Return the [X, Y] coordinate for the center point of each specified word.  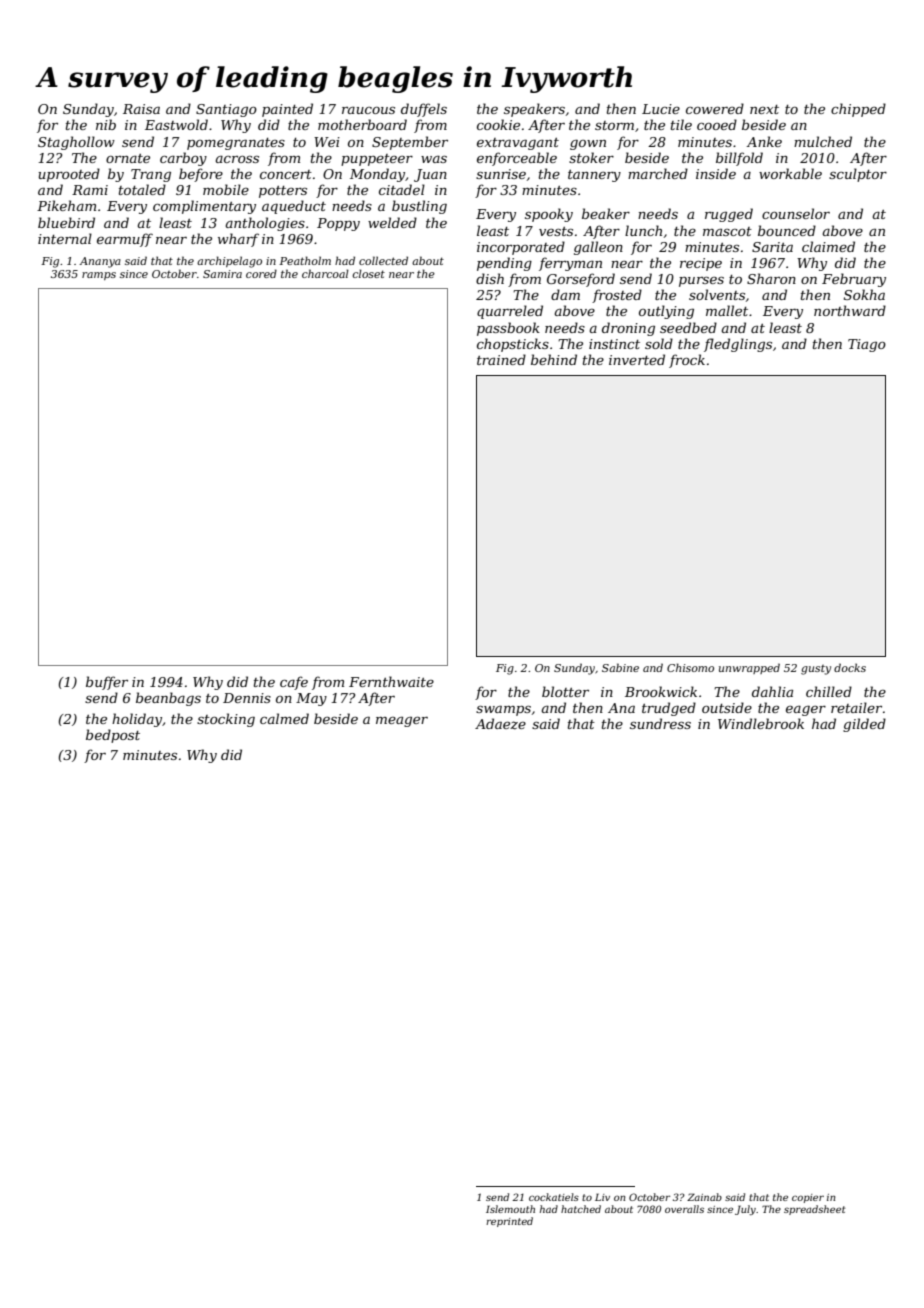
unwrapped [749, 668]
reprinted [509, 1222]
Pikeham [66, 205]
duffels [424, 110]
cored [261, 273]
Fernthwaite [391, 681]
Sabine [620, 667]
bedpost [113, 736]
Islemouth [510, 1209]
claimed [828, 246]
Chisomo [690, 667]
